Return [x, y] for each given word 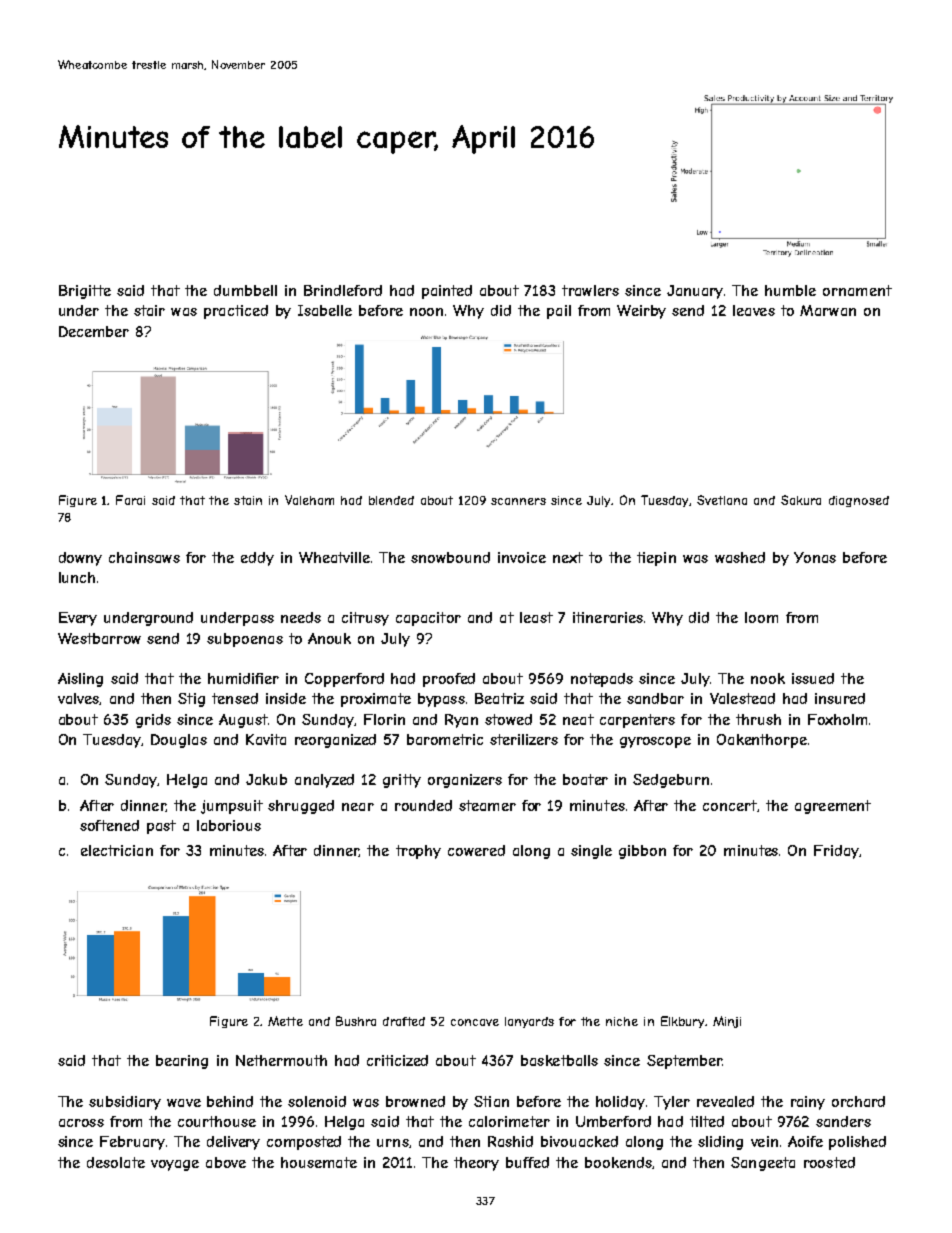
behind [230, 1101]
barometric [445, 739]
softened [109, 825]
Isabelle [325, 310]
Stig [191, 700]
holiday [620, 1103]
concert [730, 805]
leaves [754, 310]
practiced [236, 312]
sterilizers [524, 739]
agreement [833, 807]
